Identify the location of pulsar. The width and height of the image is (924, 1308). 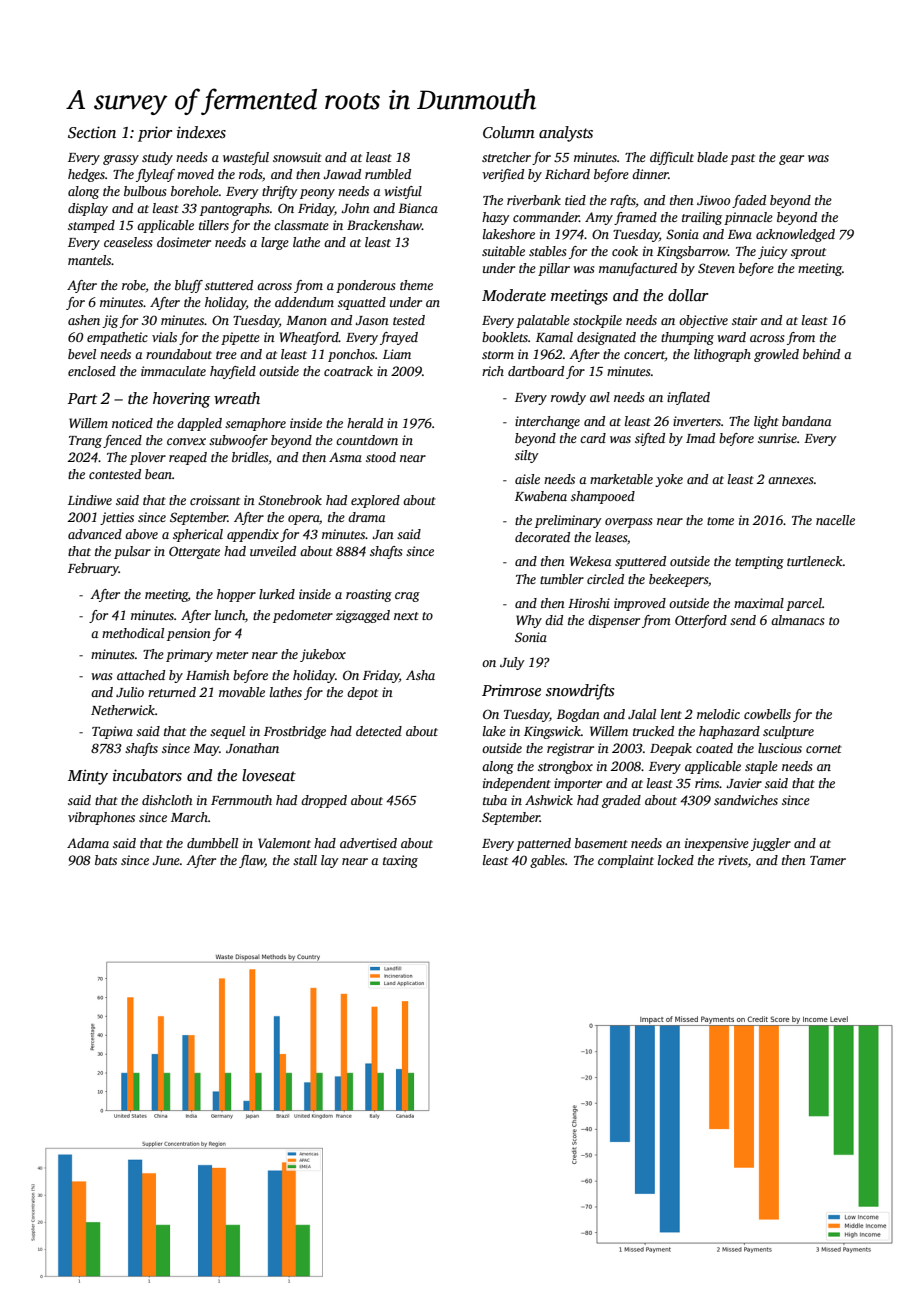
(132, 552).
